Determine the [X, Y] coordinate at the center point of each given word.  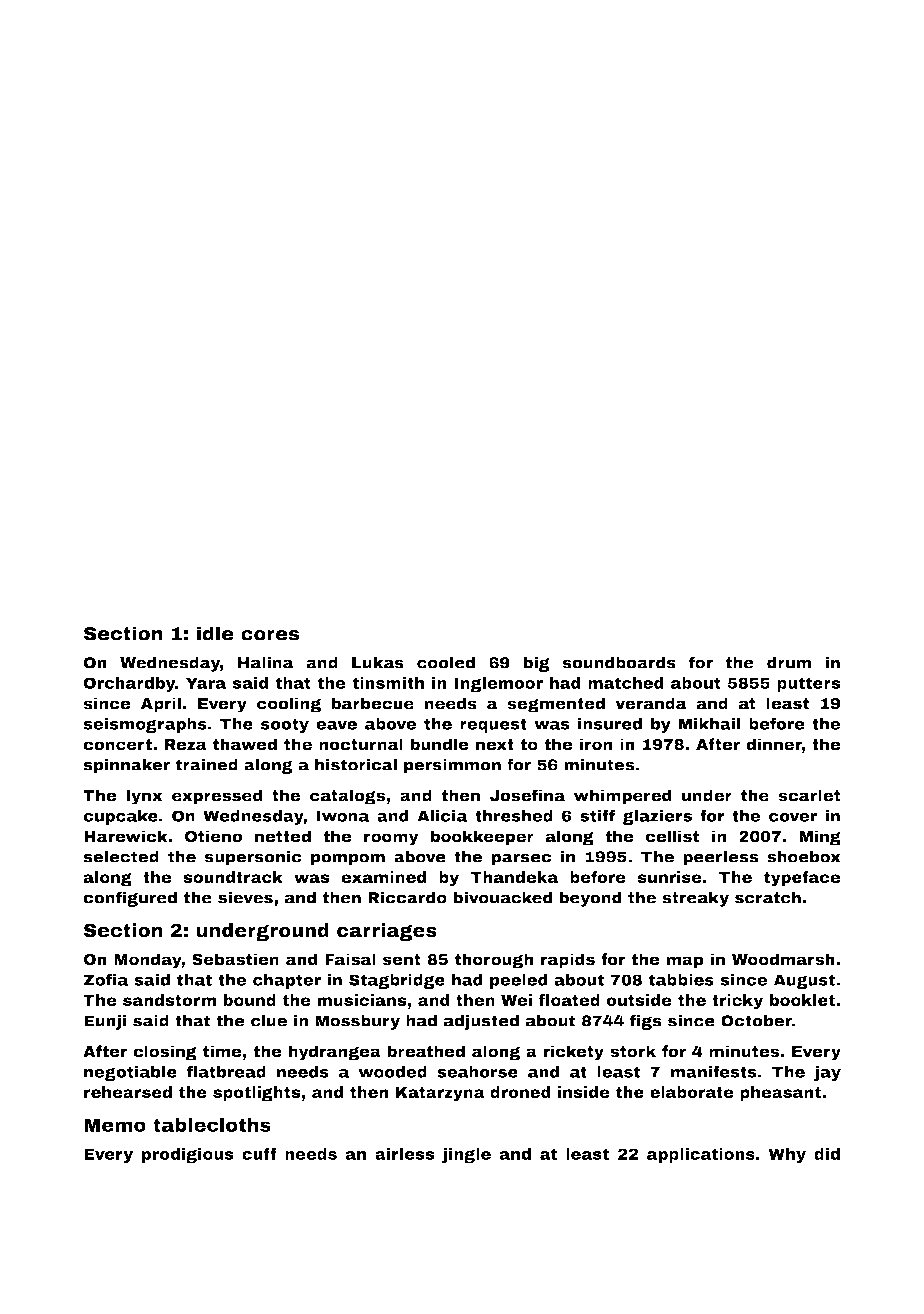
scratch [768, 897]
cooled [446, 662]
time [222, 1051]
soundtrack [233, 877]
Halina [266, 662]
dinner [774, 744]
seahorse [477, 1072]
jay [827, 1073]
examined [383, 877]
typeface [802, 879]
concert [117, 745]
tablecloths [212, 1125]
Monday [148, 961]
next [495, 745]
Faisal [350, 959]
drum [789, 662]
